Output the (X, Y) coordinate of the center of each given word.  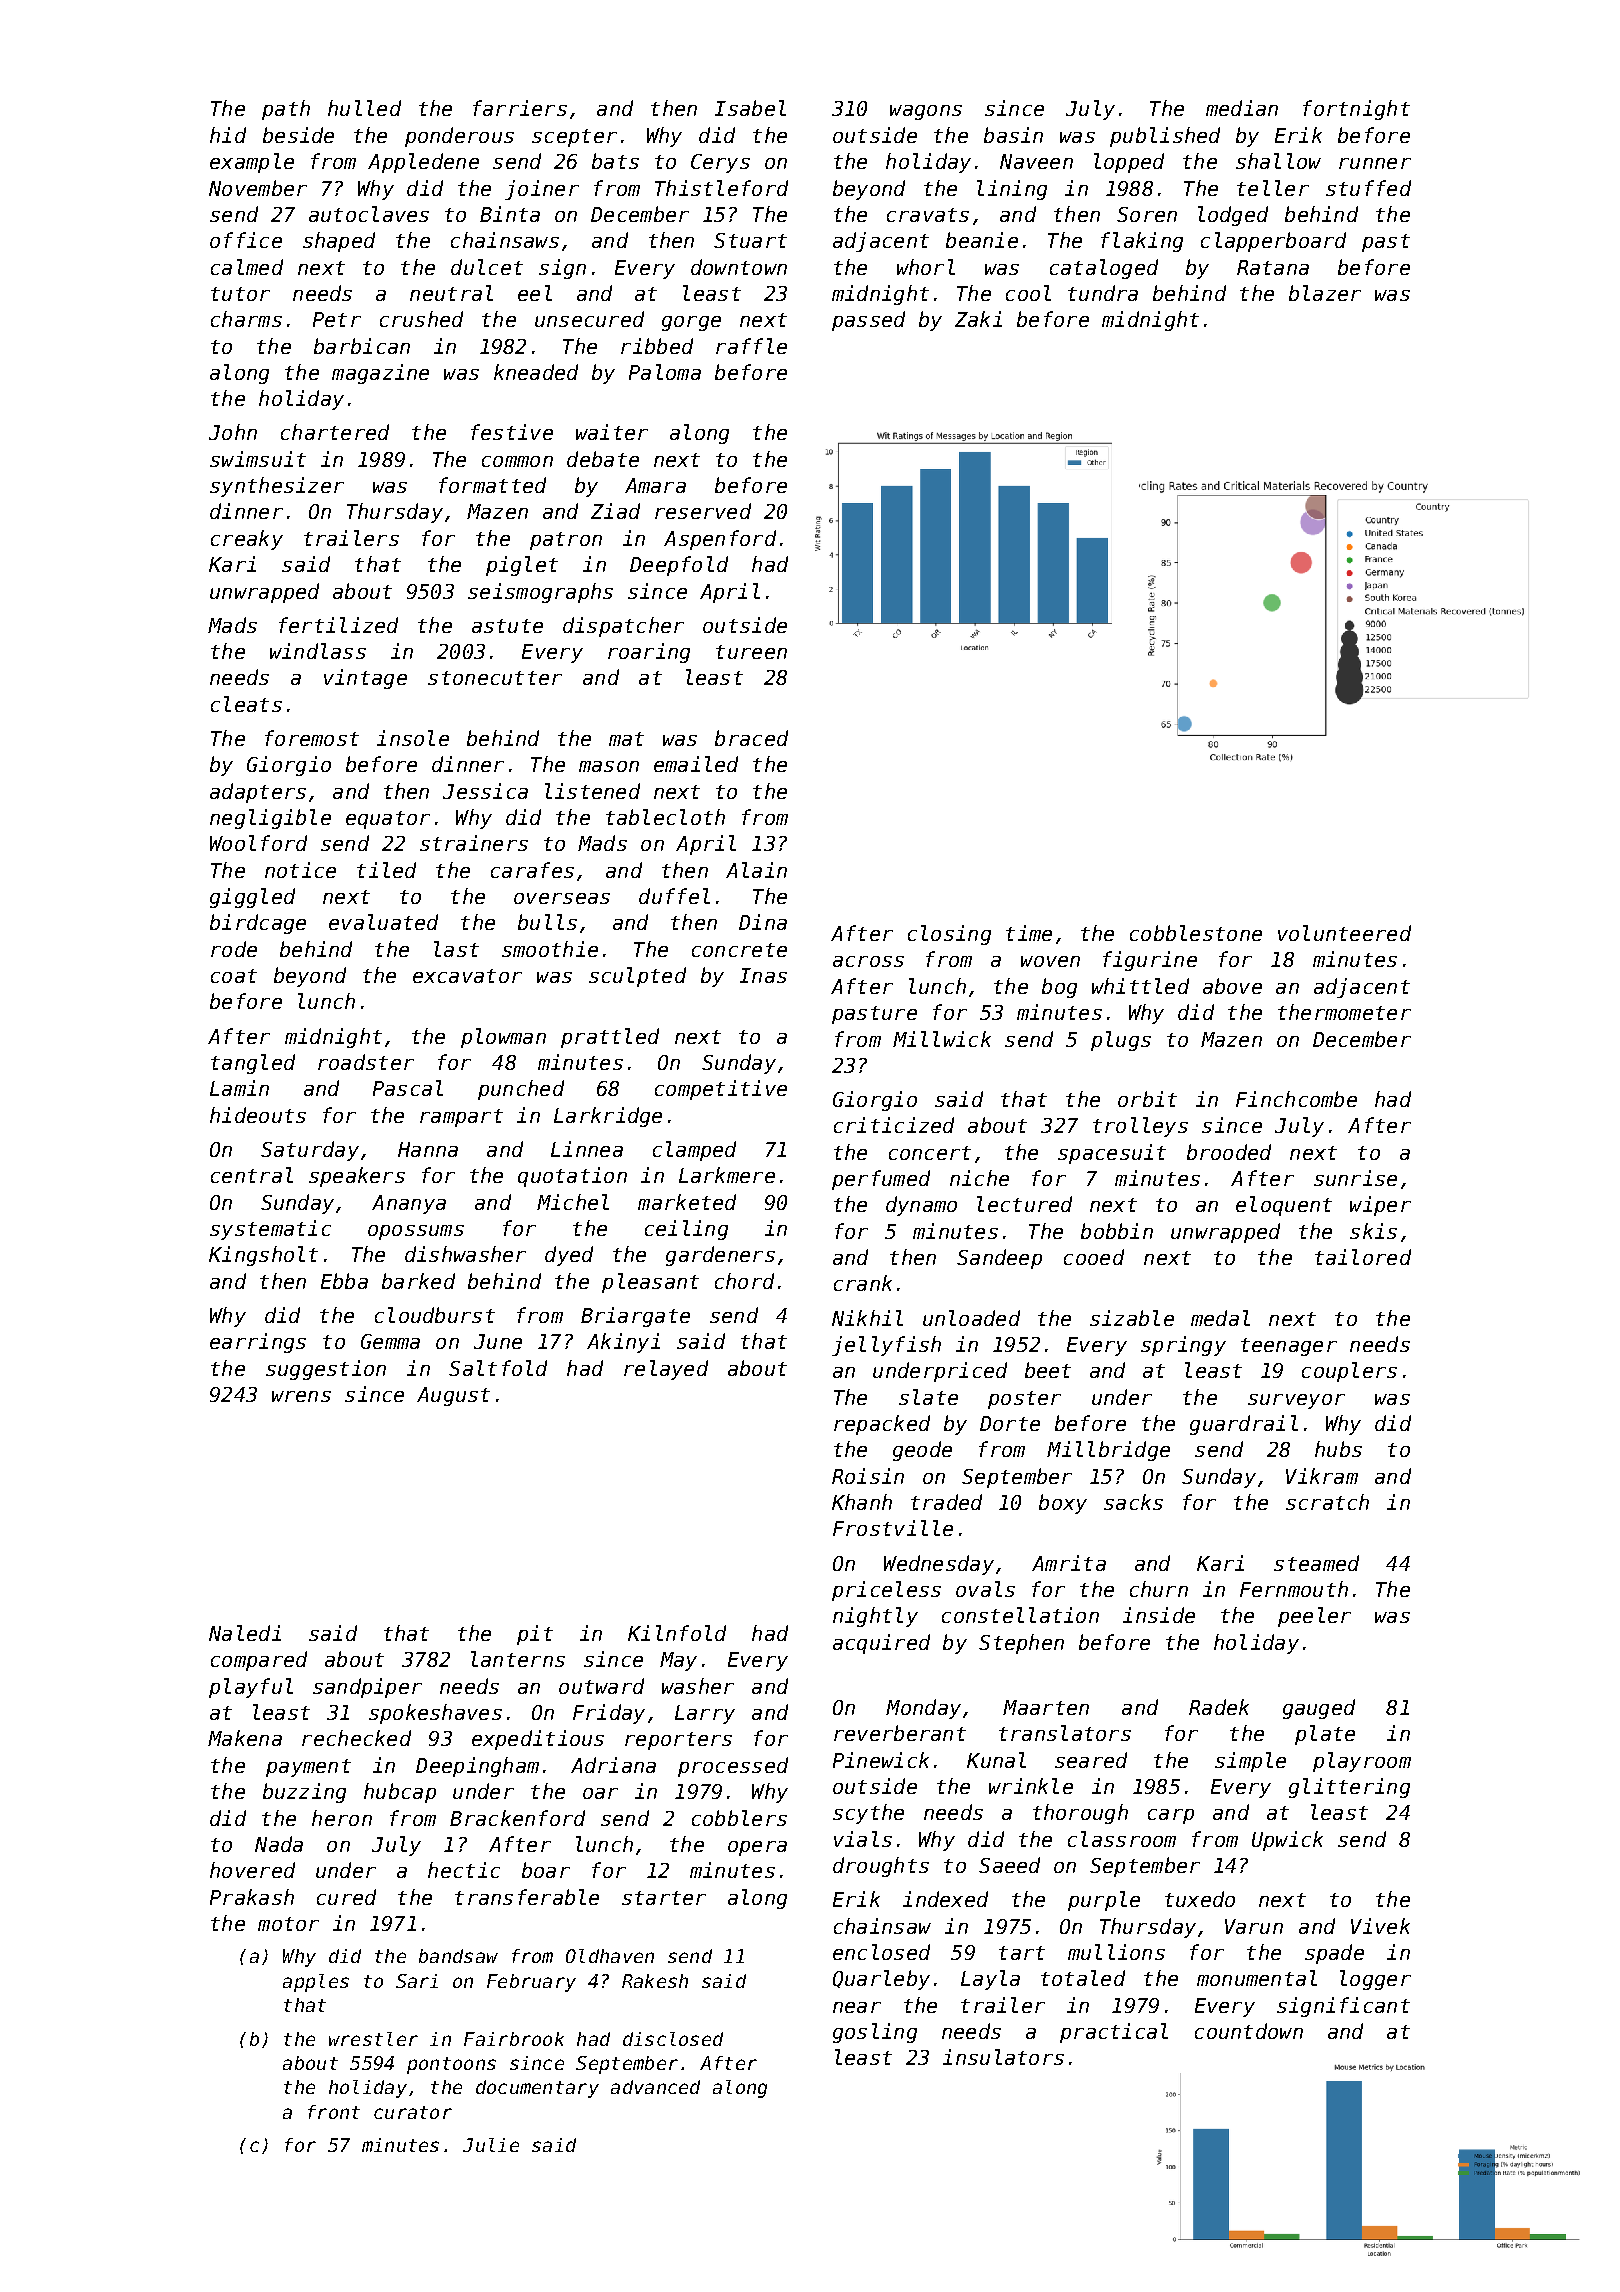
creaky (247, 540)
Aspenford (720, 540)
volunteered (1344, 933)
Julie (491, 2145)
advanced (655, 2087)
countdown (1249, 2031)
